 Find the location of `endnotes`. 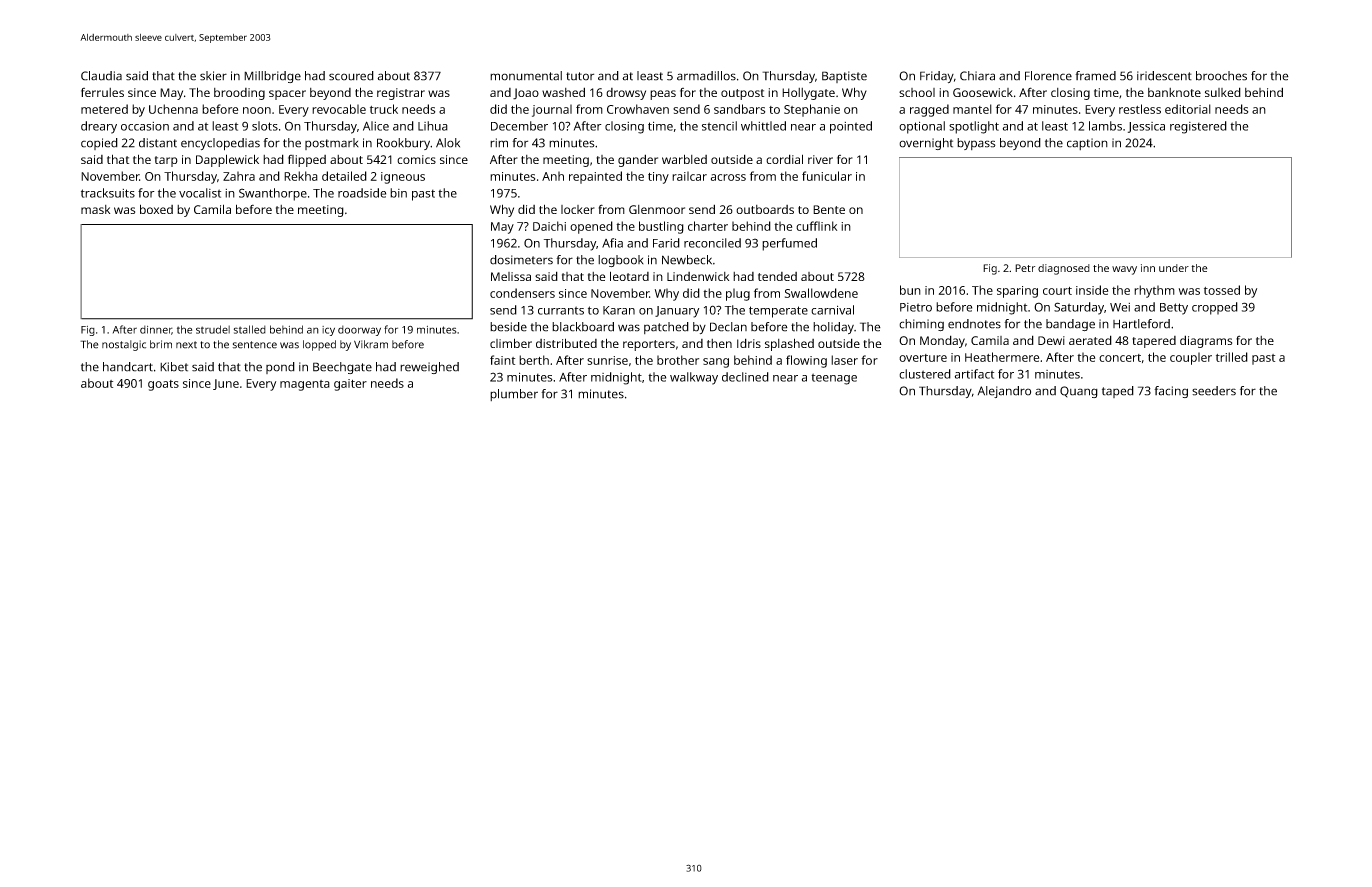

endnotes is located at coordinates (974, 324).
